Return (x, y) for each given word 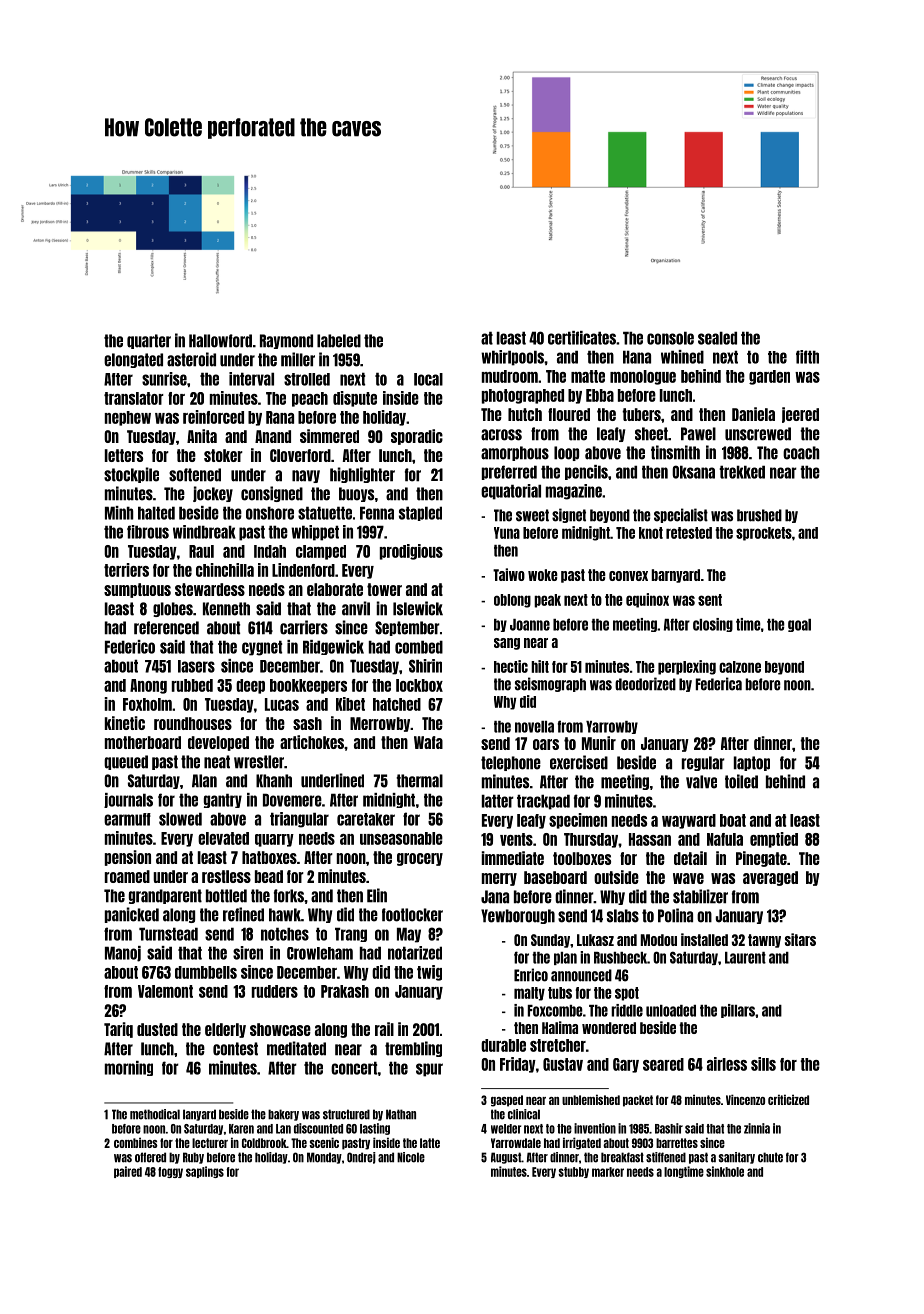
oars (546, 744)
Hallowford (220, 341)
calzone (740, 667)
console (670, 338)
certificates (582, 338)
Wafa (428, 742)
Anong (148, 686)
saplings (205, 1172)
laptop (752, 763)
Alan (204, 781)
